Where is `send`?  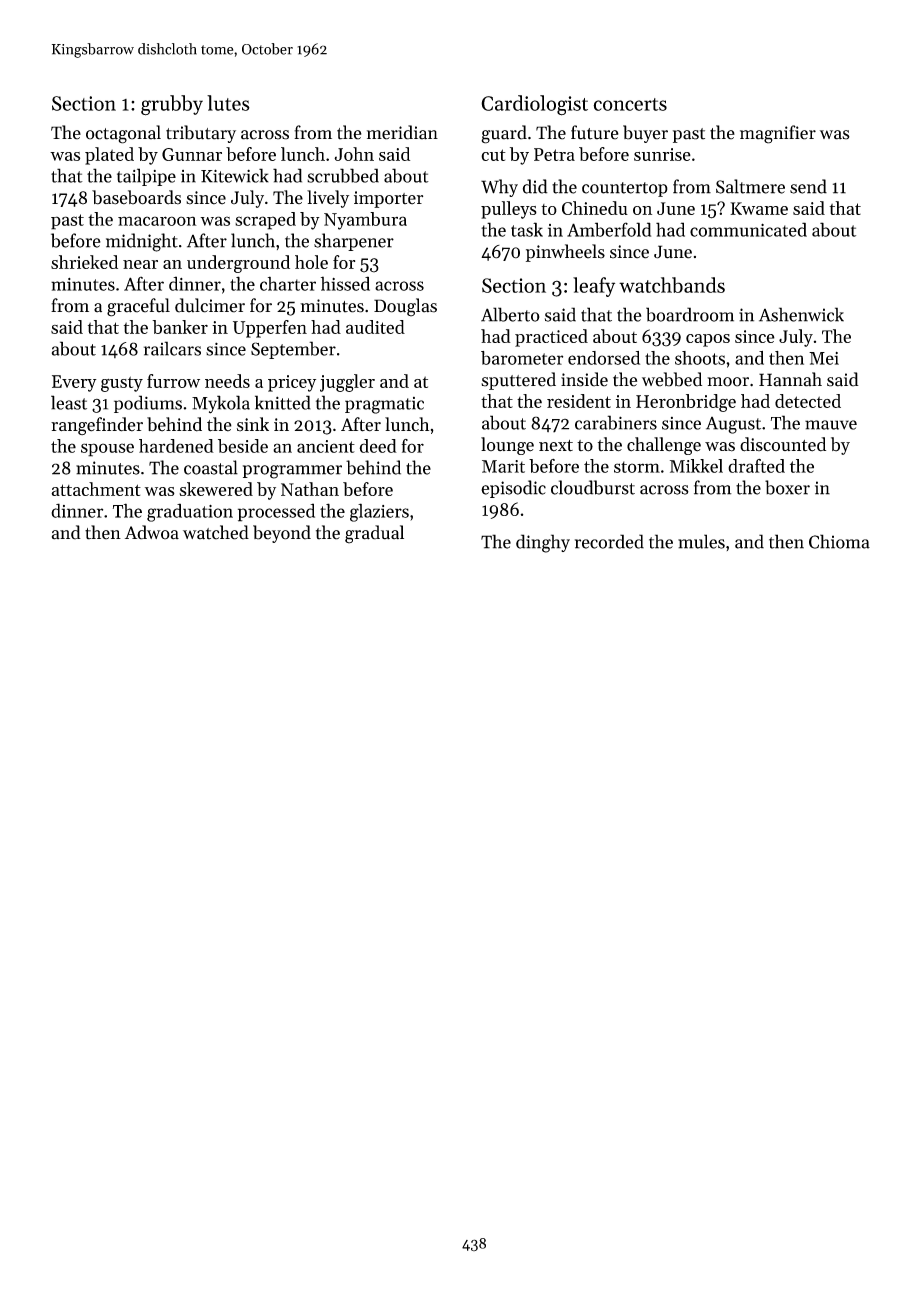 send is located at coordinates (808, 186).
